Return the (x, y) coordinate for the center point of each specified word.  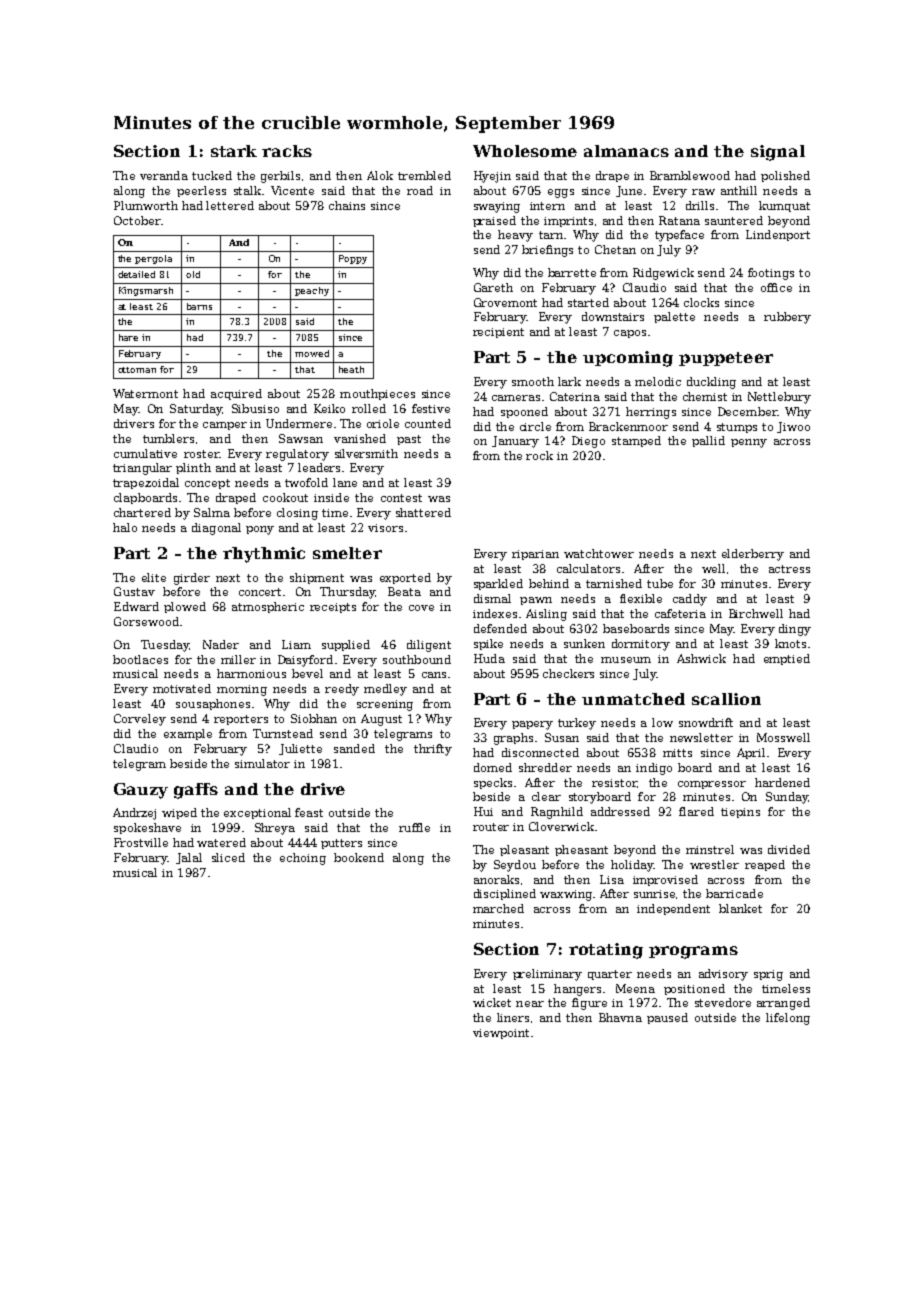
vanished (360, 438)
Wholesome (525, 151)
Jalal (189, 858)
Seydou (515, 866)
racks (287, 151)
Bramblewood (690, 175)
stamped (636, 441)
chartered (142, 512)
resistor (614, 783)
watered (221, 842)
